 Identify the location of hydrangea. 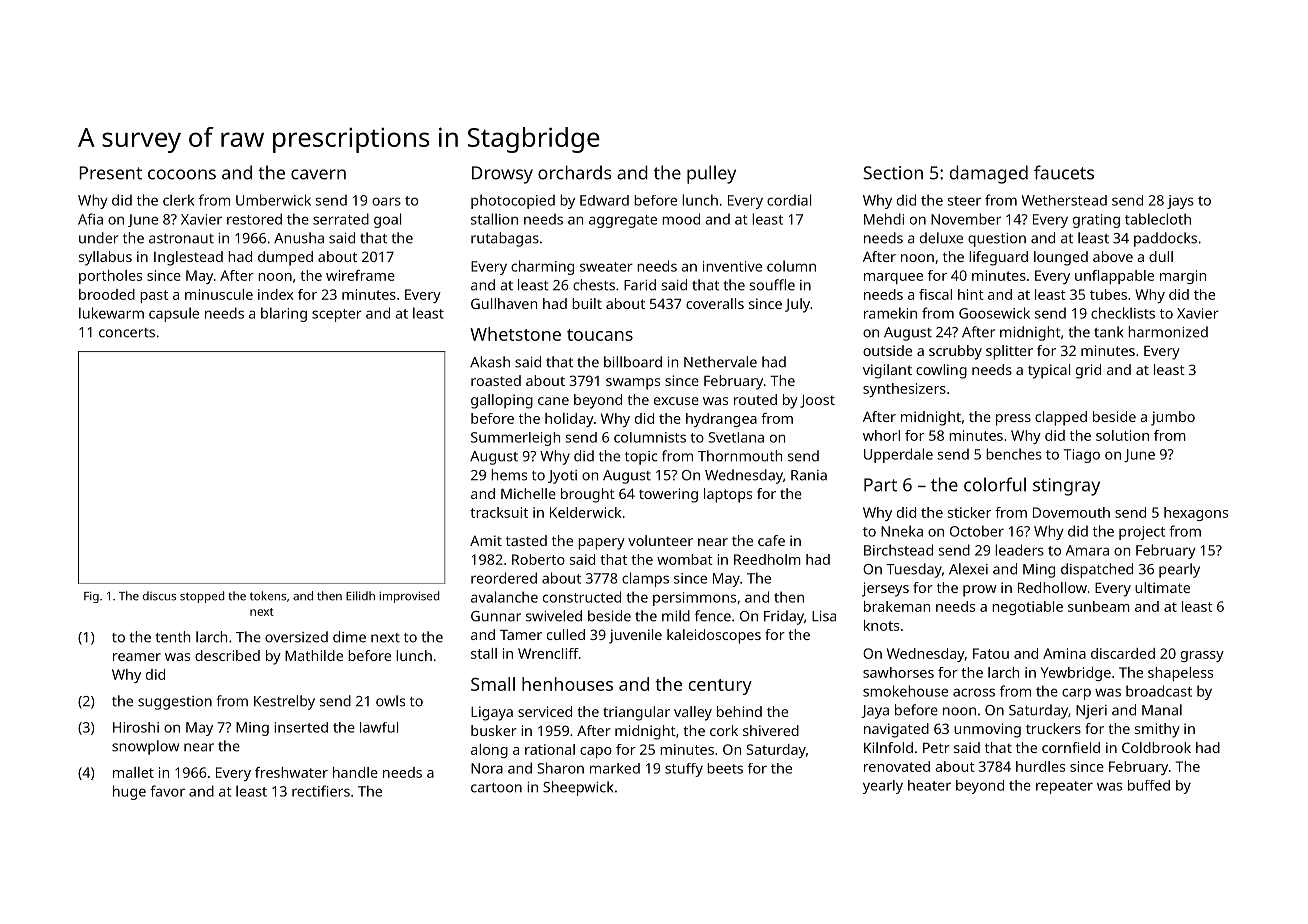
(721, 420).
